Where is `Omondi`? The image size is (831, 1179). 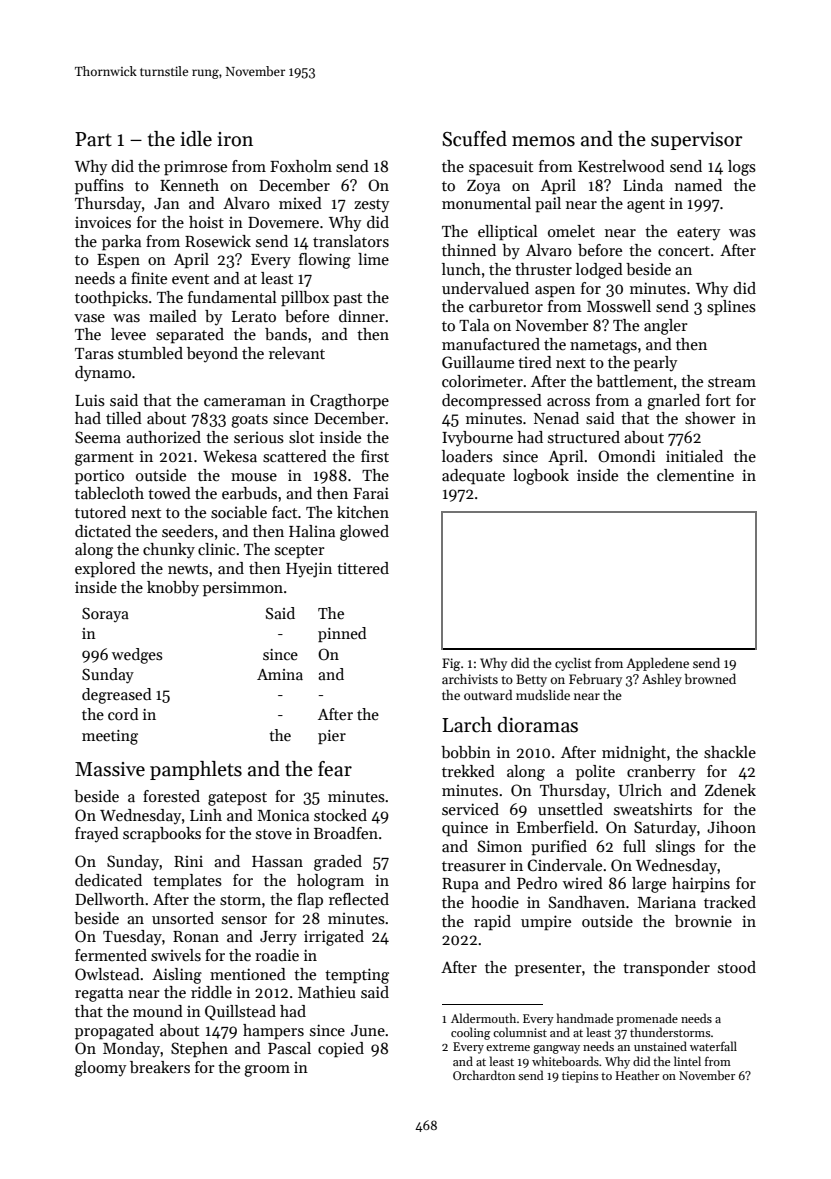
Omondi is located at coordinates (626, 456).
